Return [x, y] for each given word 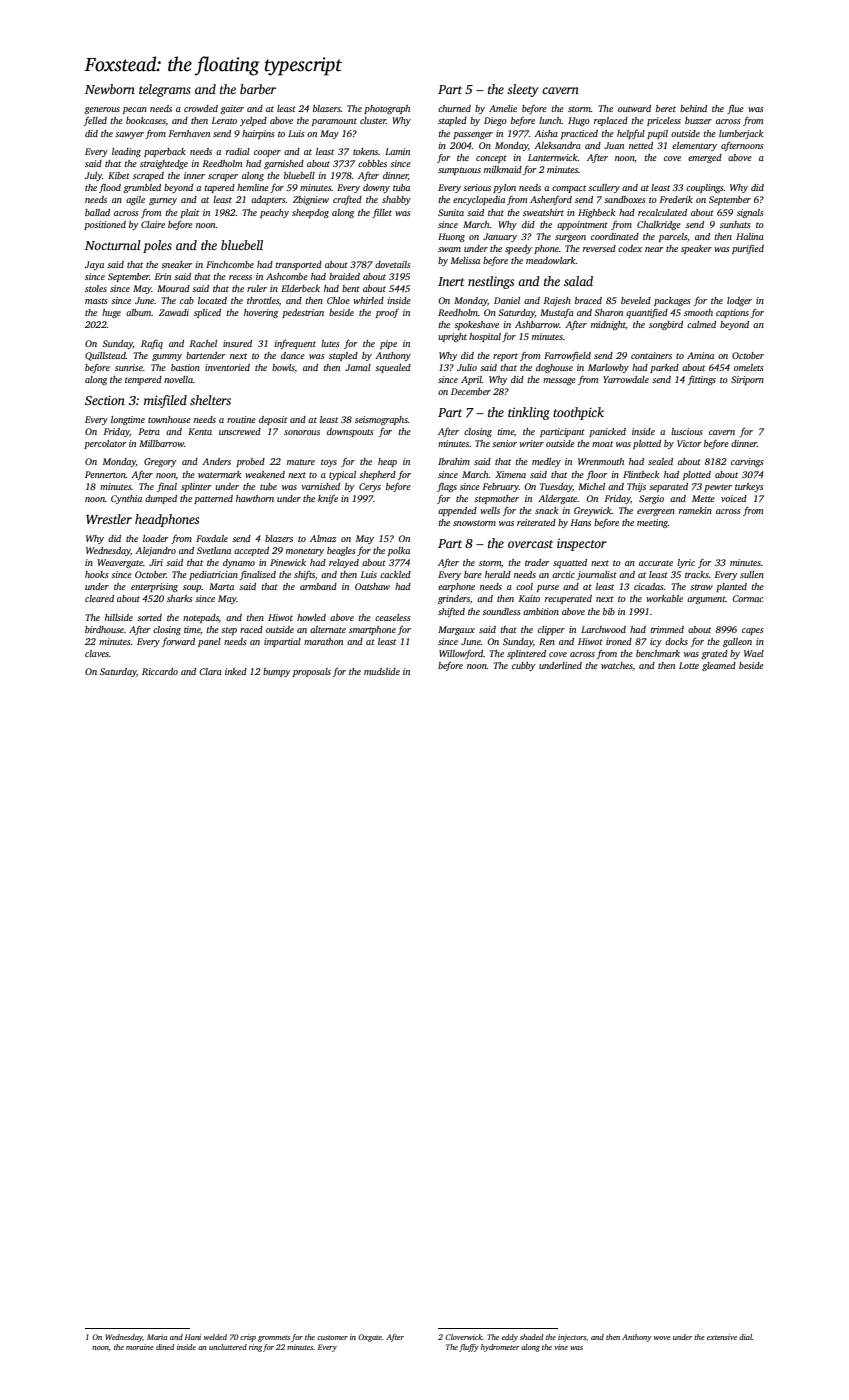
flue [735, 109]
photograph [387, 109]
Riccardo [160, 671]
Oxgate [370, 1338]
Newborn [110, 89]
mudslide [382, 671]
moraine [140, 1347]
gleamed [719, 666]
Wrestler [109, 519]
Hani [193, 1337]
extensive [722, 1337]
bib [609, 611]
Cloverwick [463, 1337]
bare [473, 574]
